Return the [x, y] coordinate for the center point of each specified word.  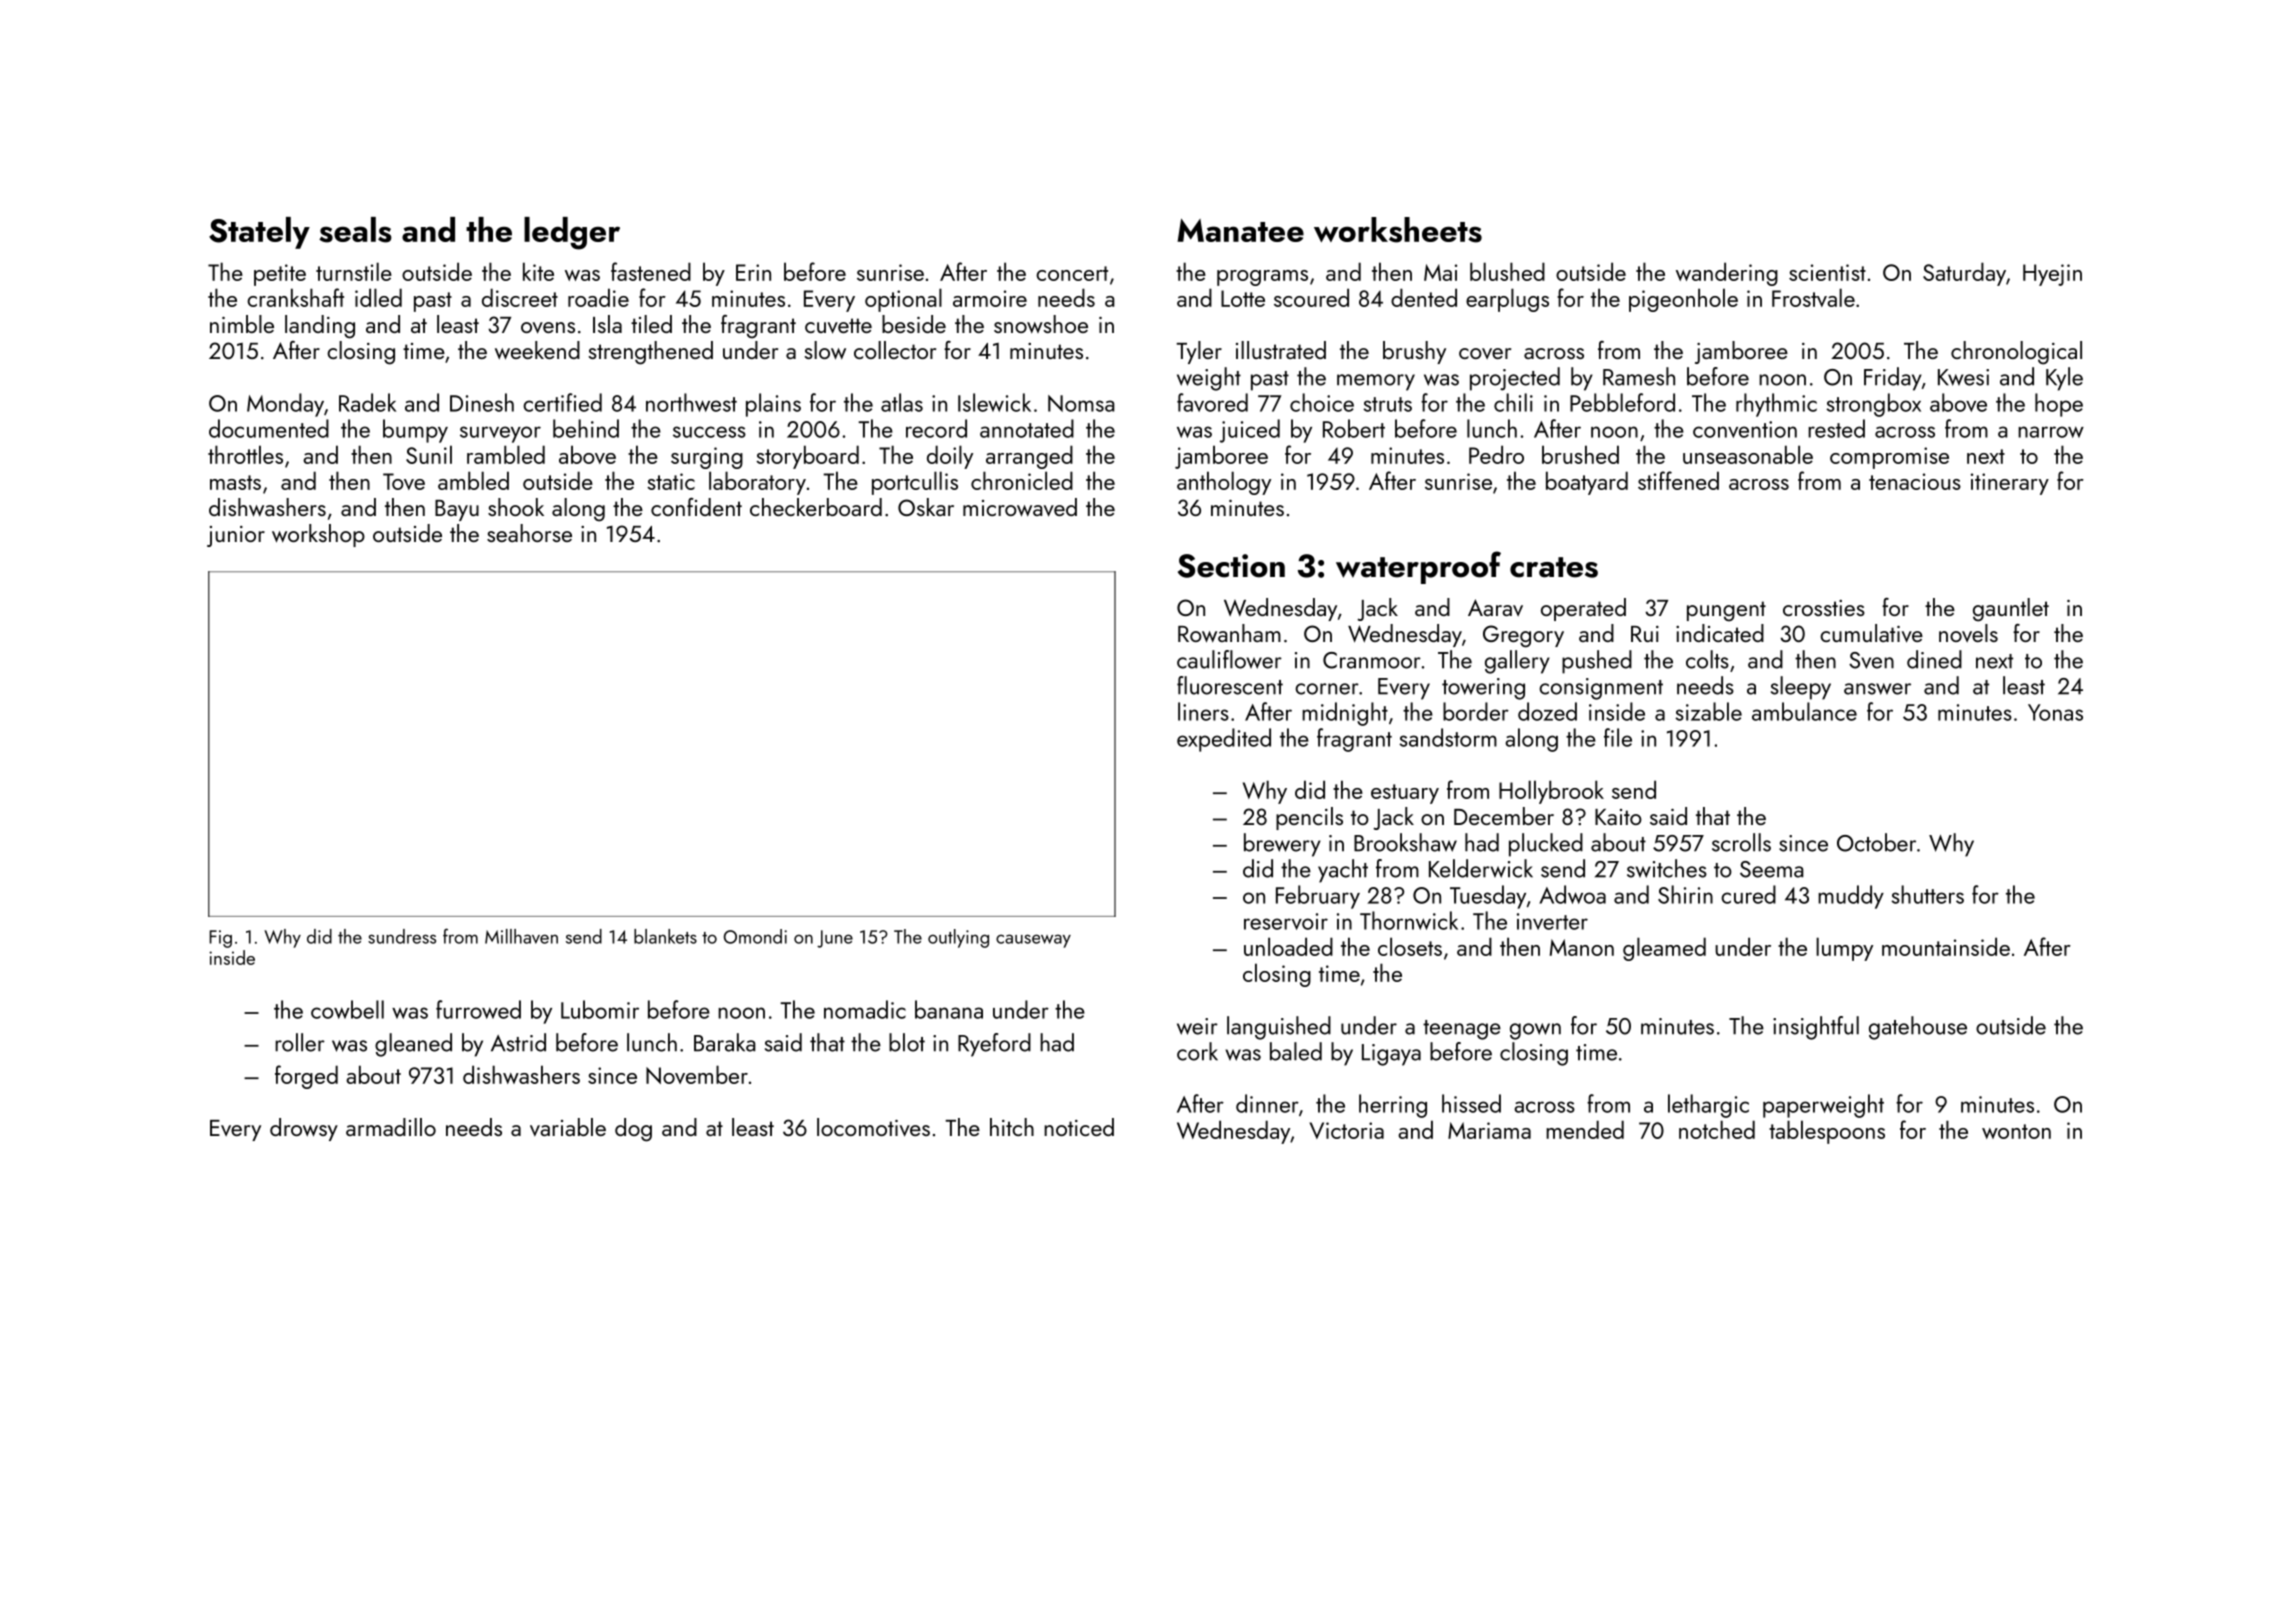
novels [1968, 633]
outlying [958, 938]
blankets [665, 936]
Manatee [1240, 230]
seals [355, 230]
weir [1197, 1026]
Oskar [926, 507]
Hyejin [2052, 275]
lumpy [1844, 949]
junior [236, 536]
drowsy [304, 1129]
